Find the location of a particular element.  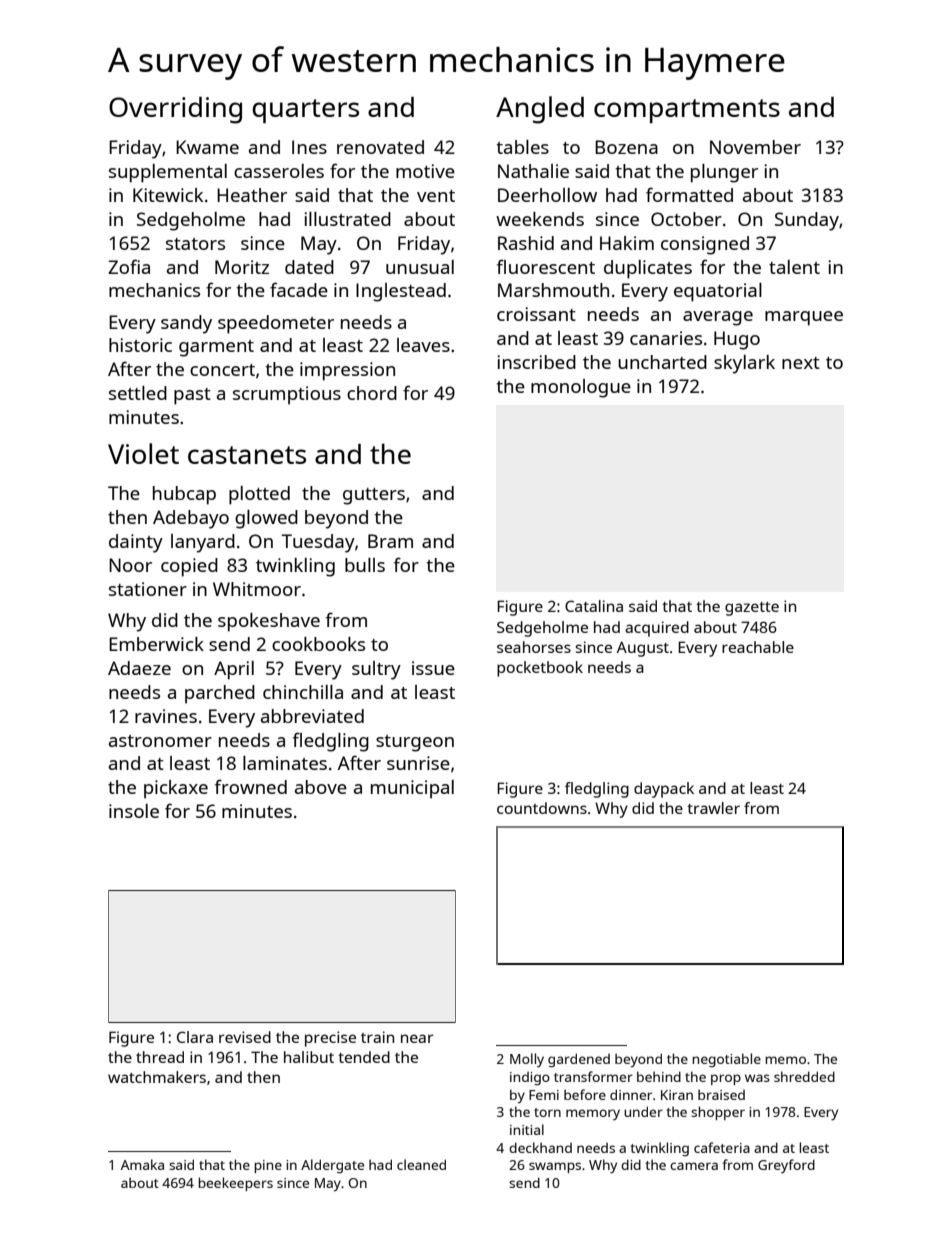

Angled is located at coordinates (540, 110).
